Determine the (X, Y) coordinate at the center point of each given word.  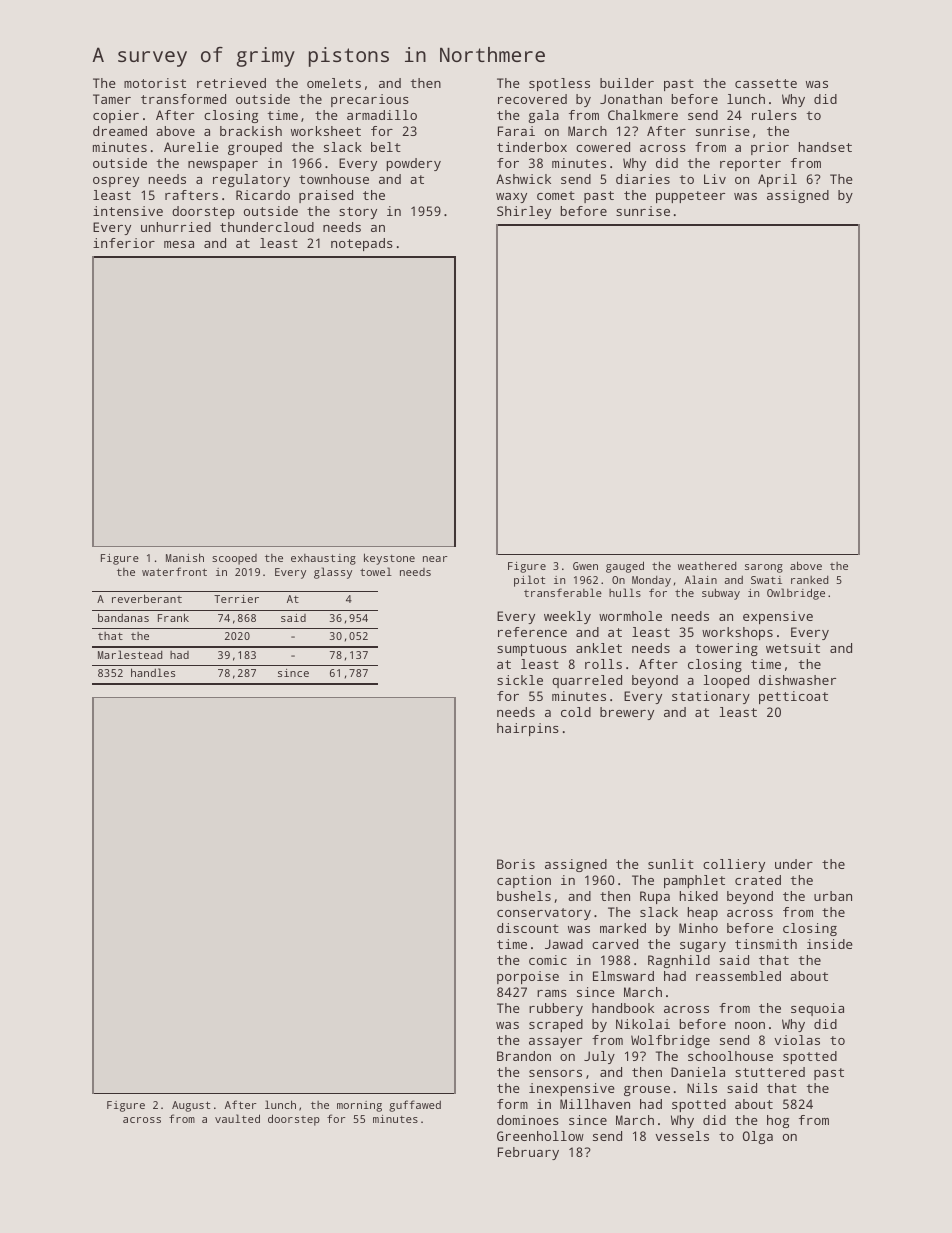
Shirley (524, 212)
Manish (185, 557)
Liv (715, 179)
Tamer (112, 99)
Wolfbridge (670, 1041)
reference (532, 632)
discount (528, 928)
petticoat (793, 697)
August (191, 1106)
